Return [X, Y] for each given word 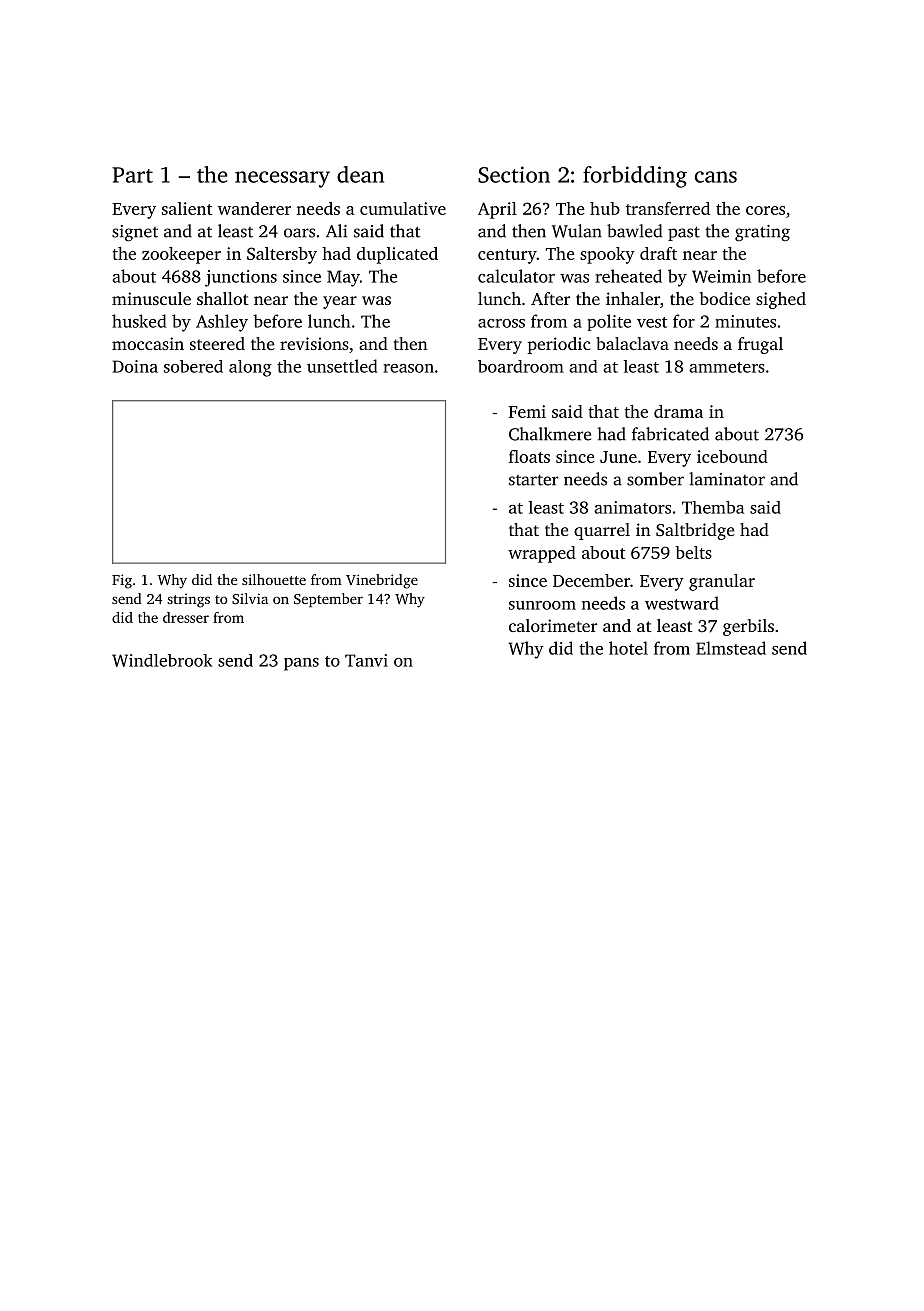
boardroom [521, 366]
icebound [732, 456]
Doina [135, 366]
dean [360, 174]
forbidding [635, 177]
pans [301, 664]
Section [514, 174]
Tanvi [366, 660]
